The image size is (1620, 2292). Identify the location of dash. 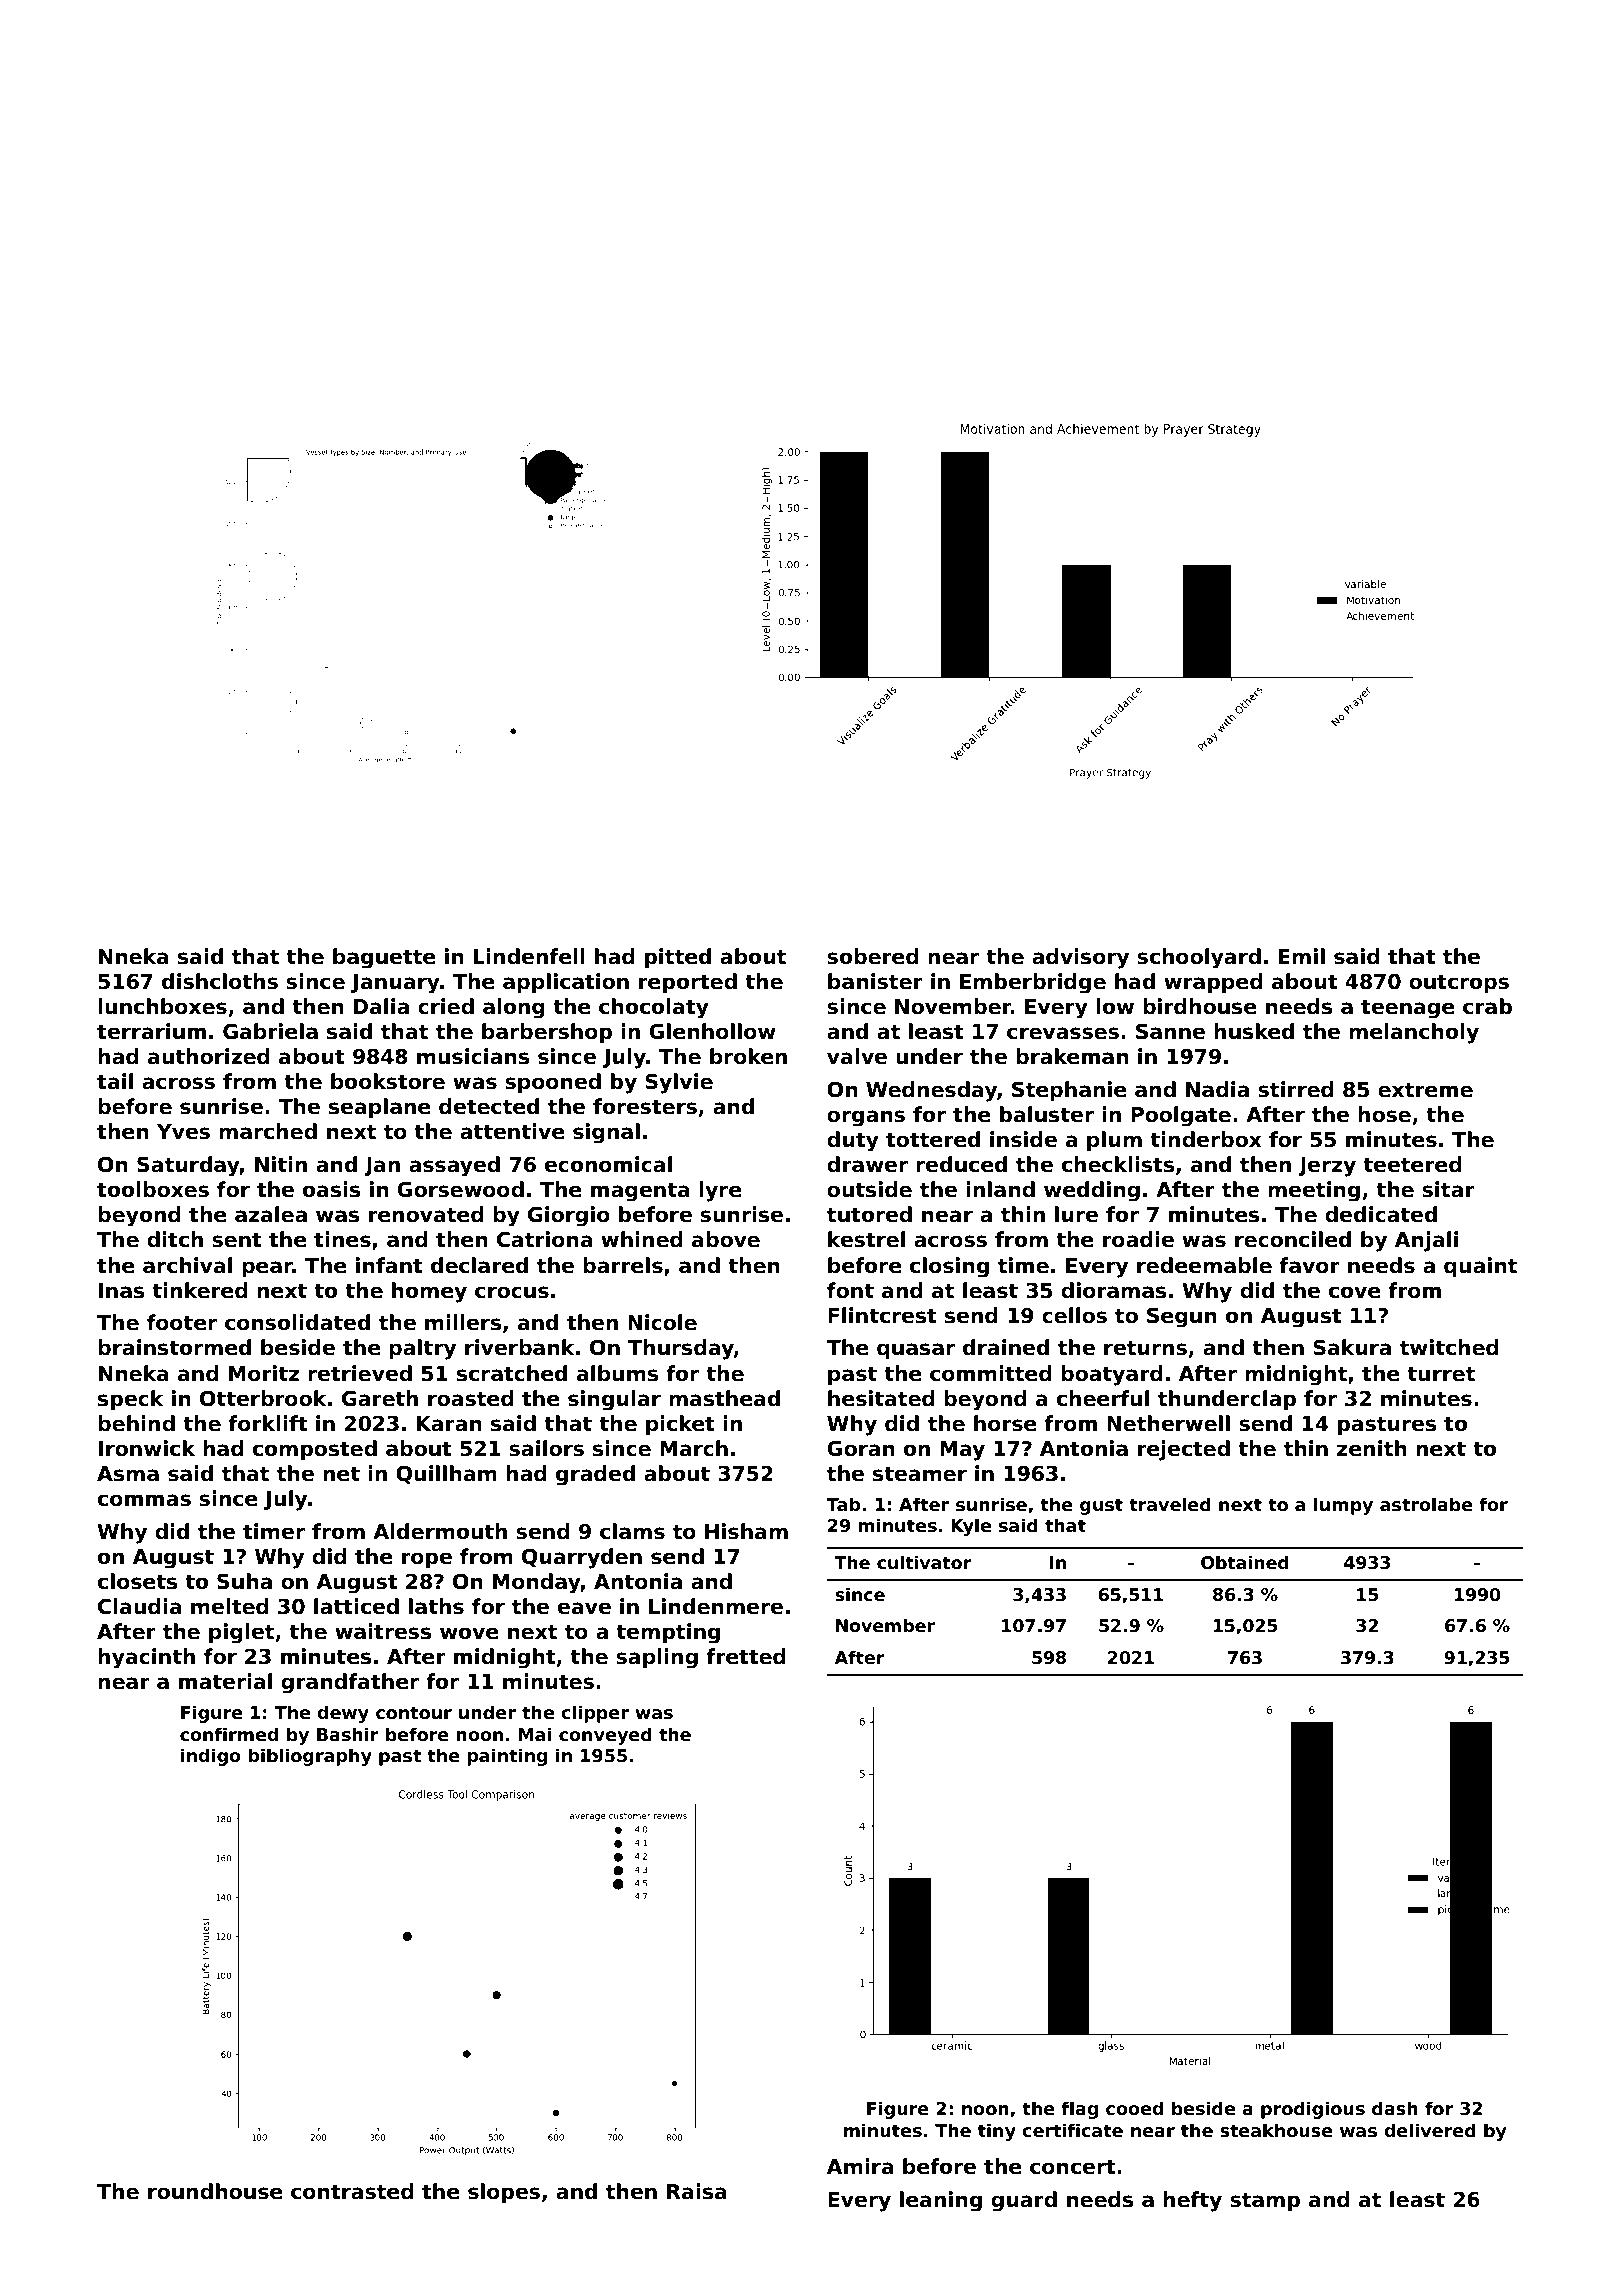
(1395, 2108).
